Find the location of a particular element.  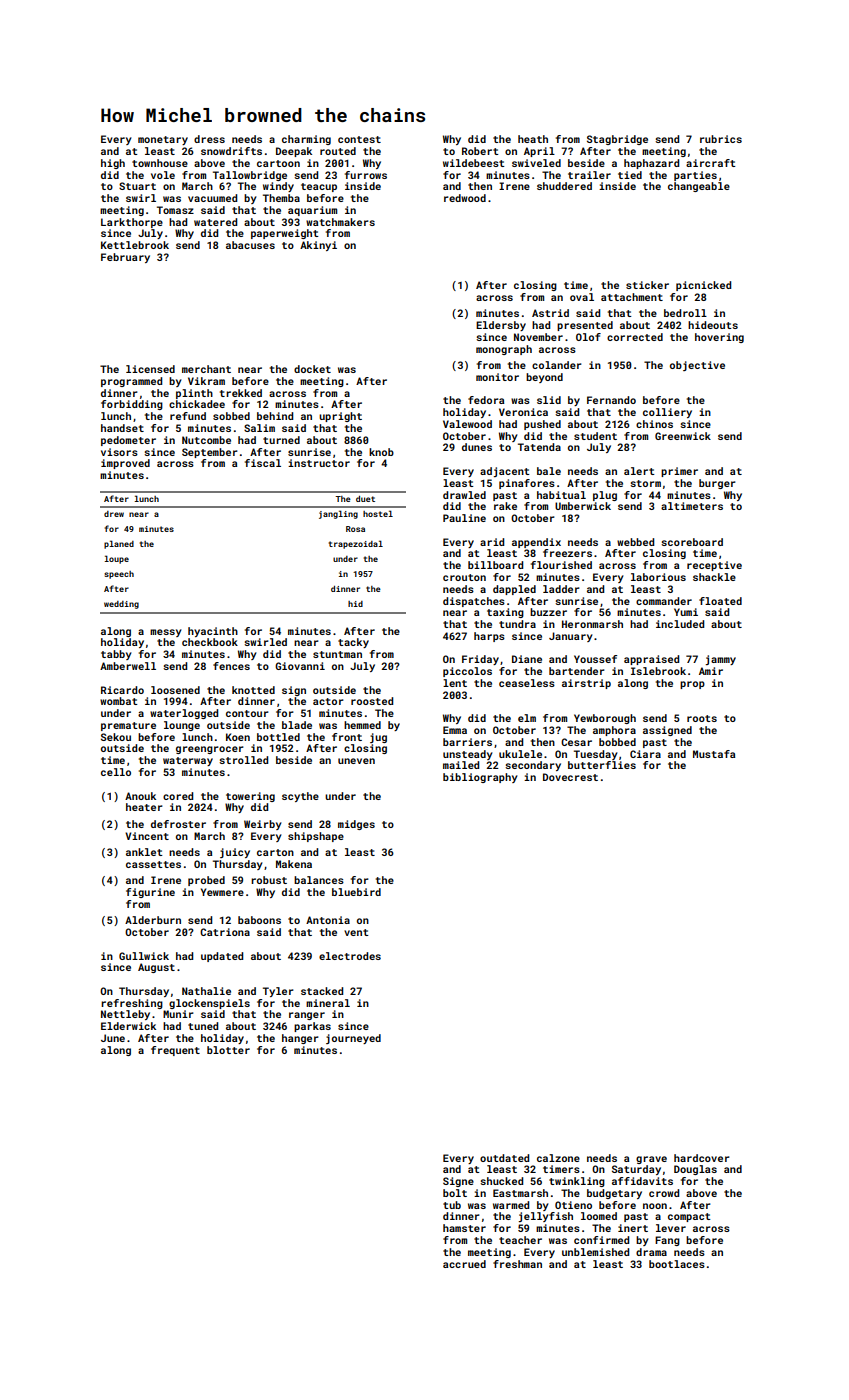

heater is located at coordinates (144, 807).
